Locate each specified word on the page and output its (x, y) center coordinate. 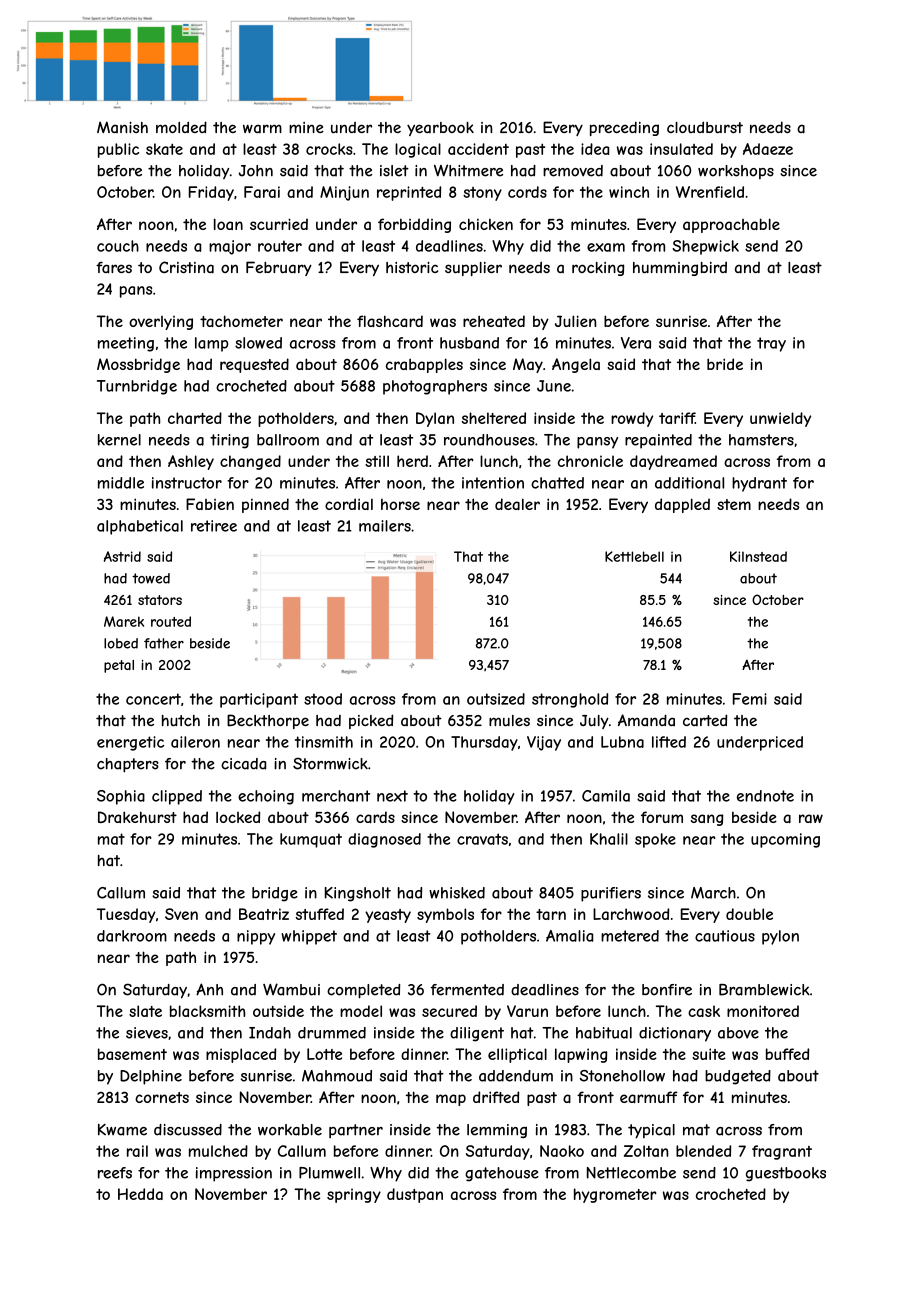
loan (228, 224)
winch (629, 192)
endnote (765, 796)
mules (509, 721)
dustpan (415, 1195)
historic (412, 267)
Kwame (122, 1130)
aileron (195, 742)
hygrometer (615, 1195)
